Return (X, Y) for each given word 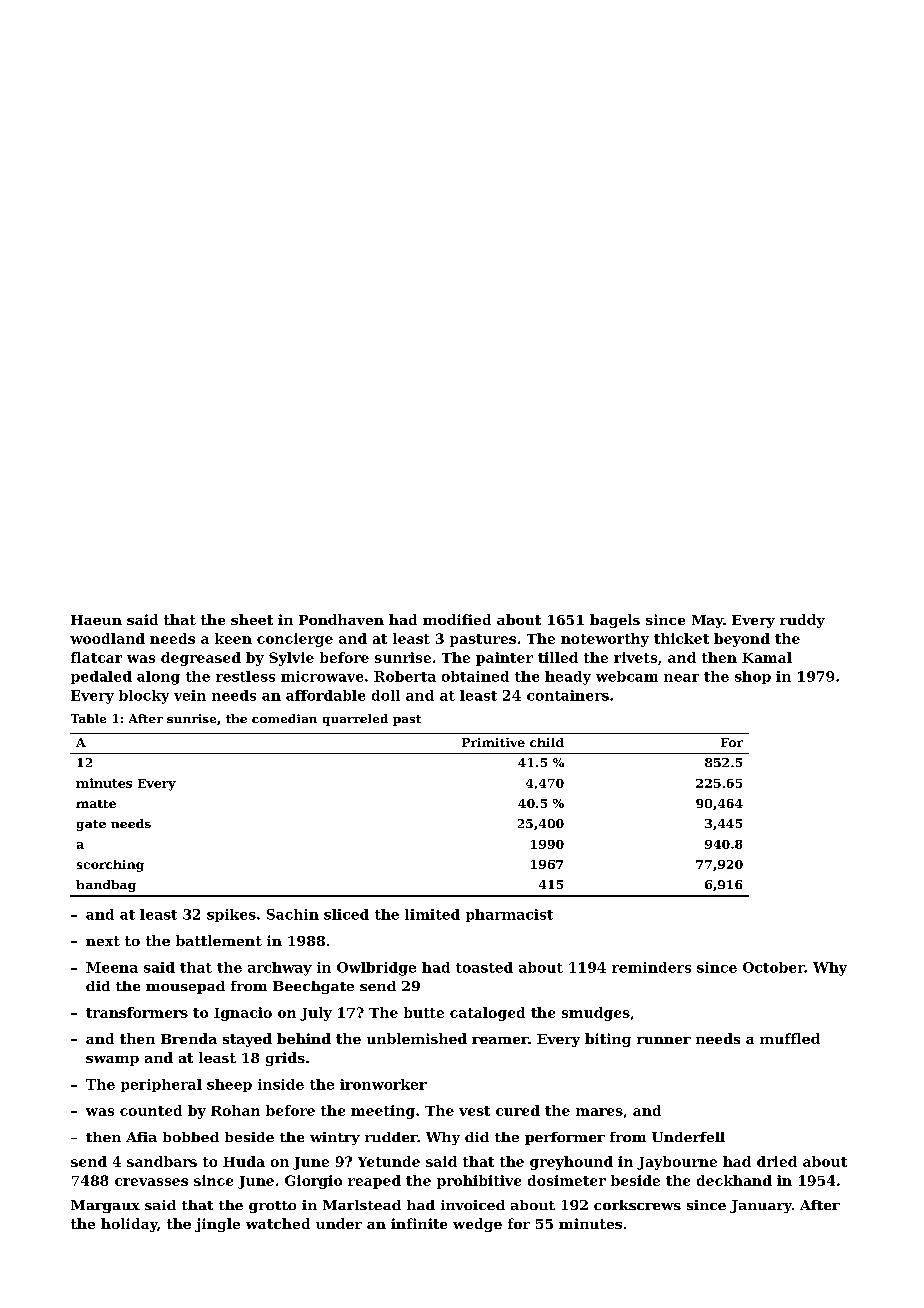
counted (151, 1110)
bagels (615, 621)
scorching (110, 866)
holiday (129, 1225)
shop (753, 677)
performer (565, 1138)
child (547, 742)
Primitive (493, 742)
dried (777, 1161)
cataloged (487, 1014)
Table (88, 718)
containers (568, 695)
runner (664, 1040)
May (707, 621)
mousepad (185, 987)
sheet (252, 619)
